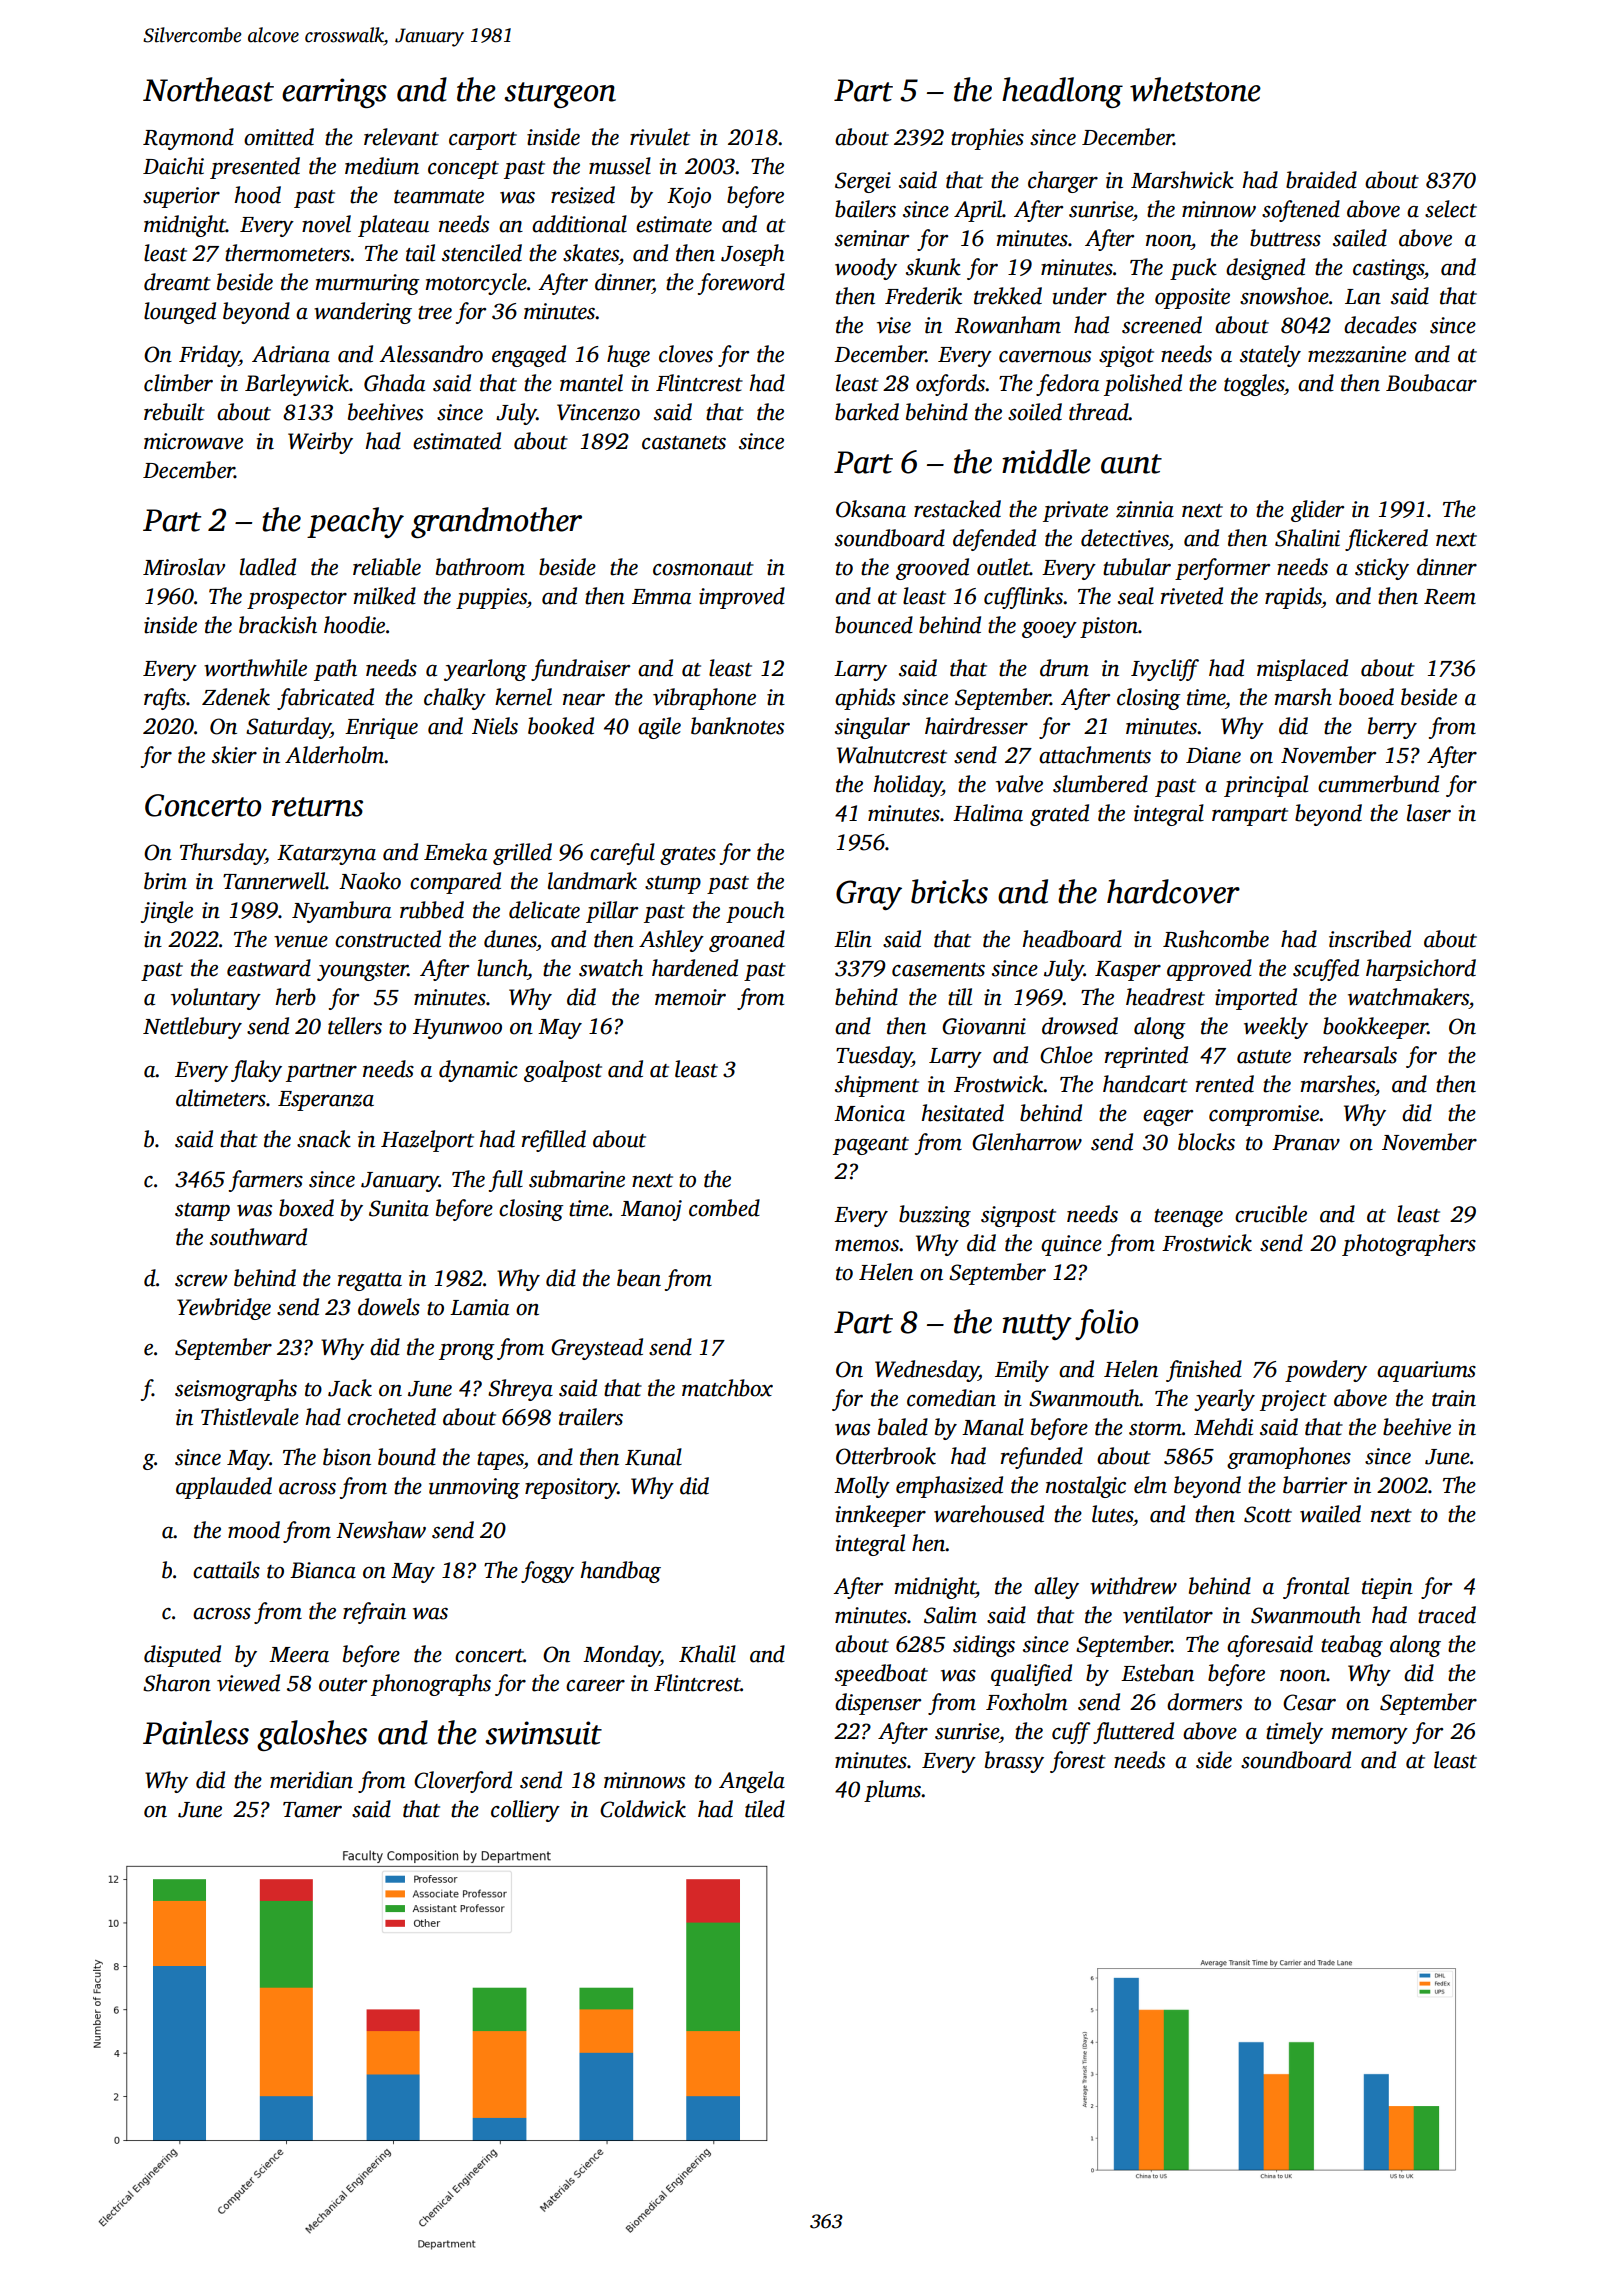  I want to click on memos, so click(867, 1246).
